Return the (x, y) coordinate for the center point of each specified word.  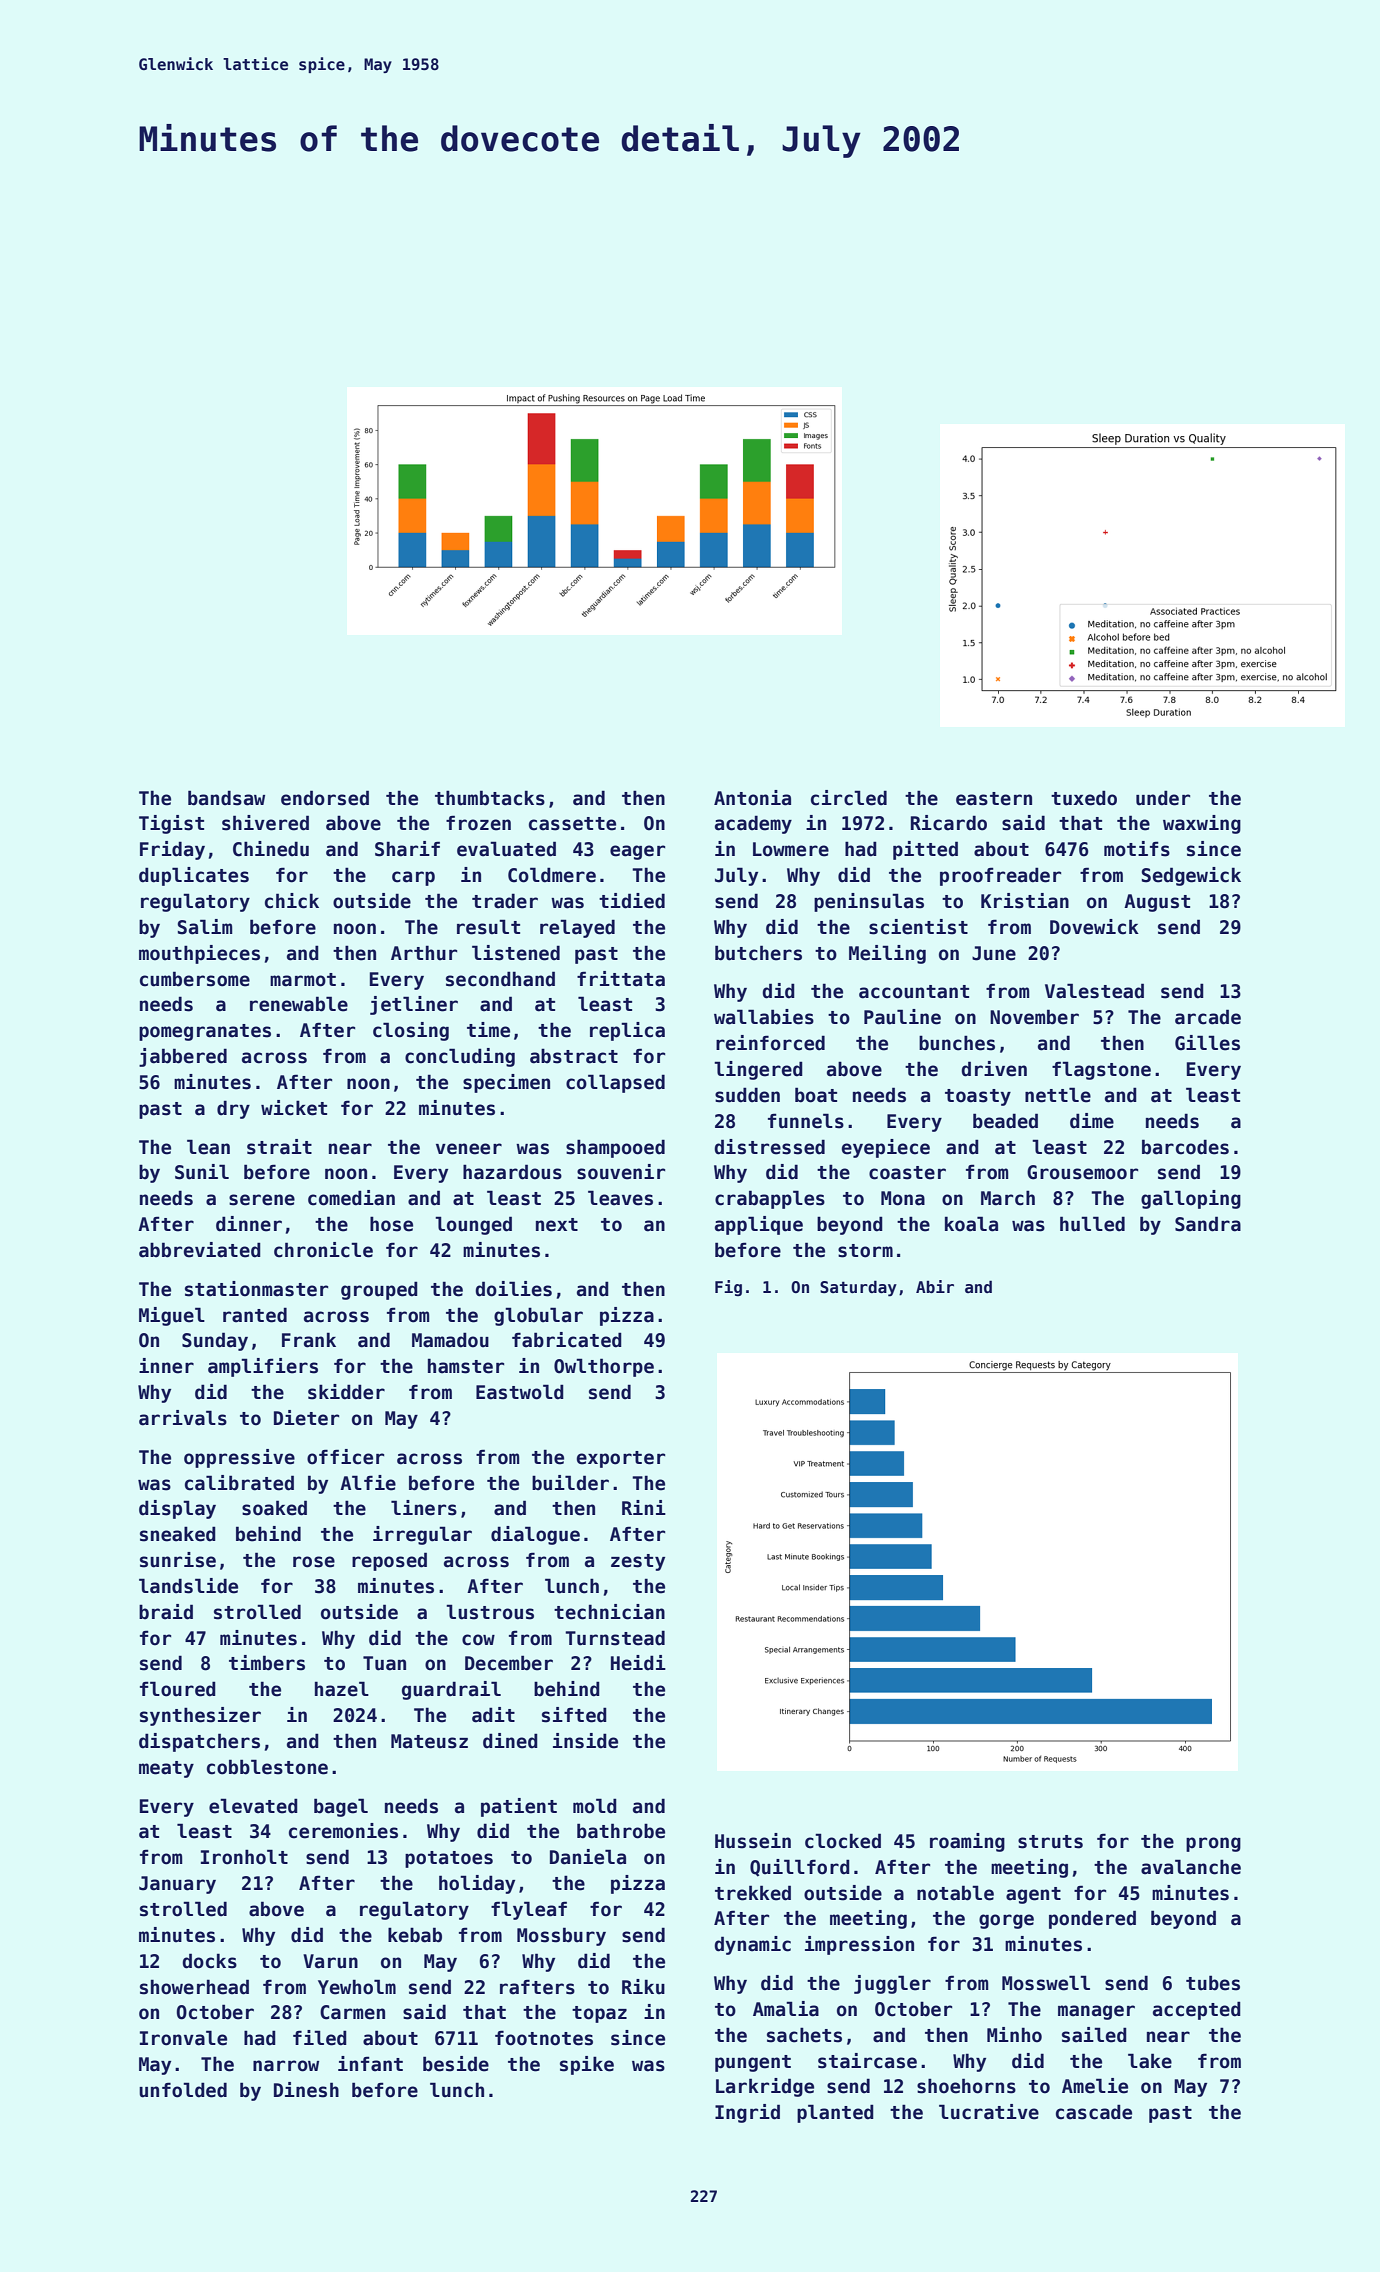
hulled (1092, 1224)
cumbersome (195, 979)
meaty (166, 1769)
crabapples (770, 1199)
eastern (994, 799)
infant (370, 2064)
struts (1050, 1842)
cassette (572, 824)
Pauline (902, 1017)
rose (314, 1562)
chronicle (323, 1250)
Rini (644, 1507)
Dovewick (1094, 927)
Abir (935, 1286)
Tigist (171, 824)
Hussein (753, 1841)
